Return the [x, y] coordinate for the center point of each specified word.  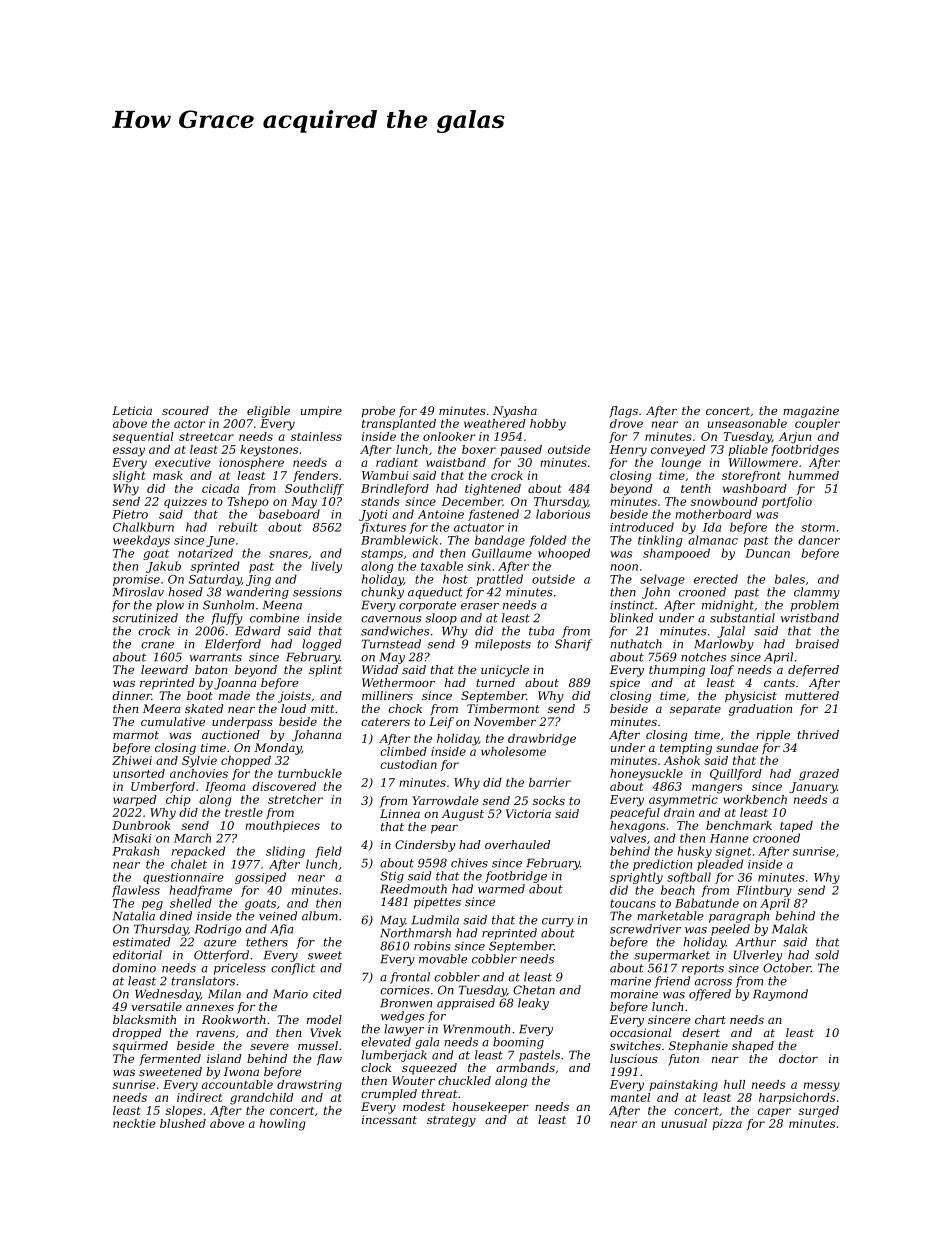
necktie [134, 1123]
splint [325, 671]
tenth [696, 488]
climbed [403, 751]
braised [817, 644]
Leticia [132, 410]
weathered [495, 423]
